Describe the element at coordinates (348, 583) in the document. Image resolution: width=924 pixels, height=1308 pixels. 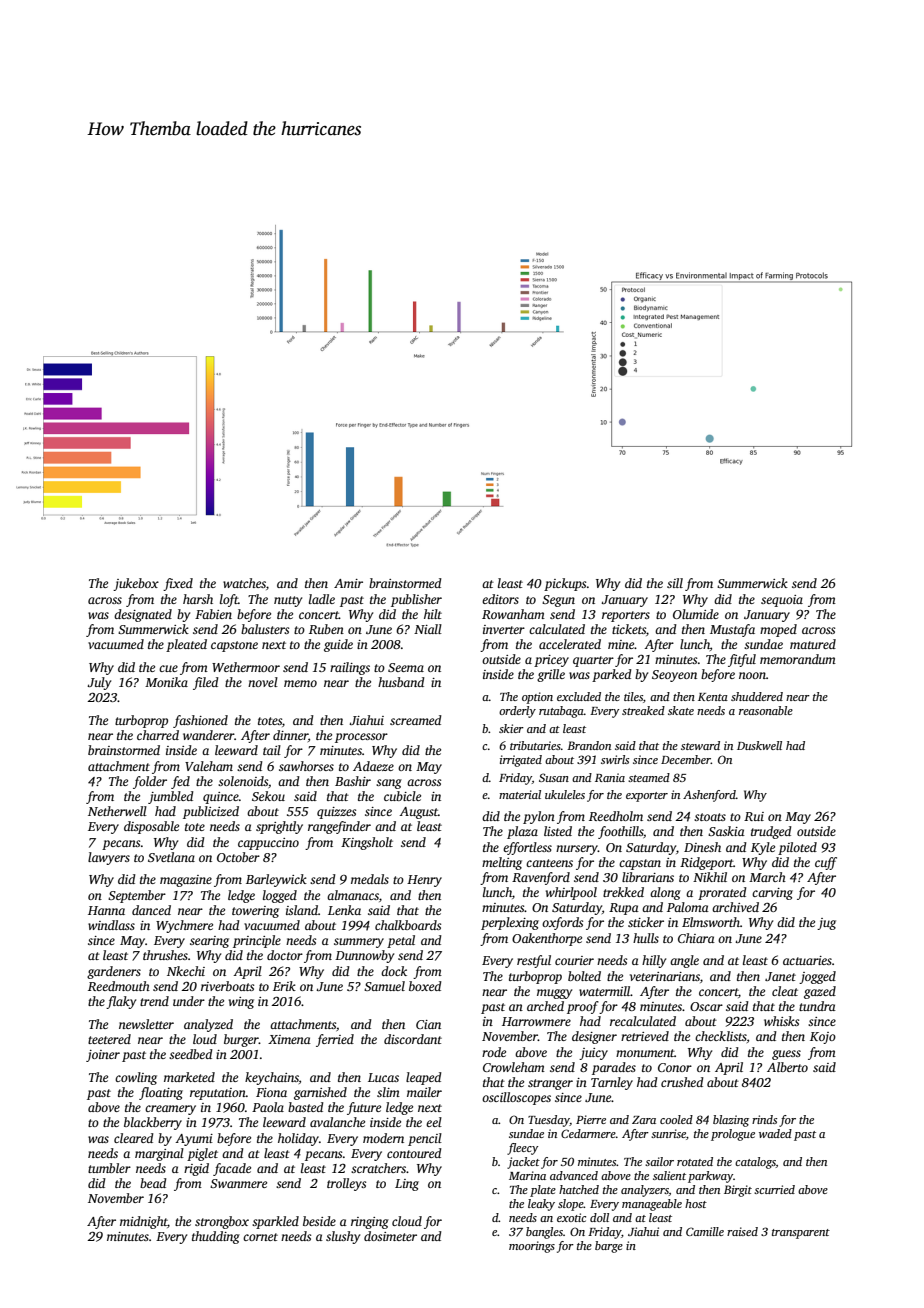
I see `Amir` at that location.
